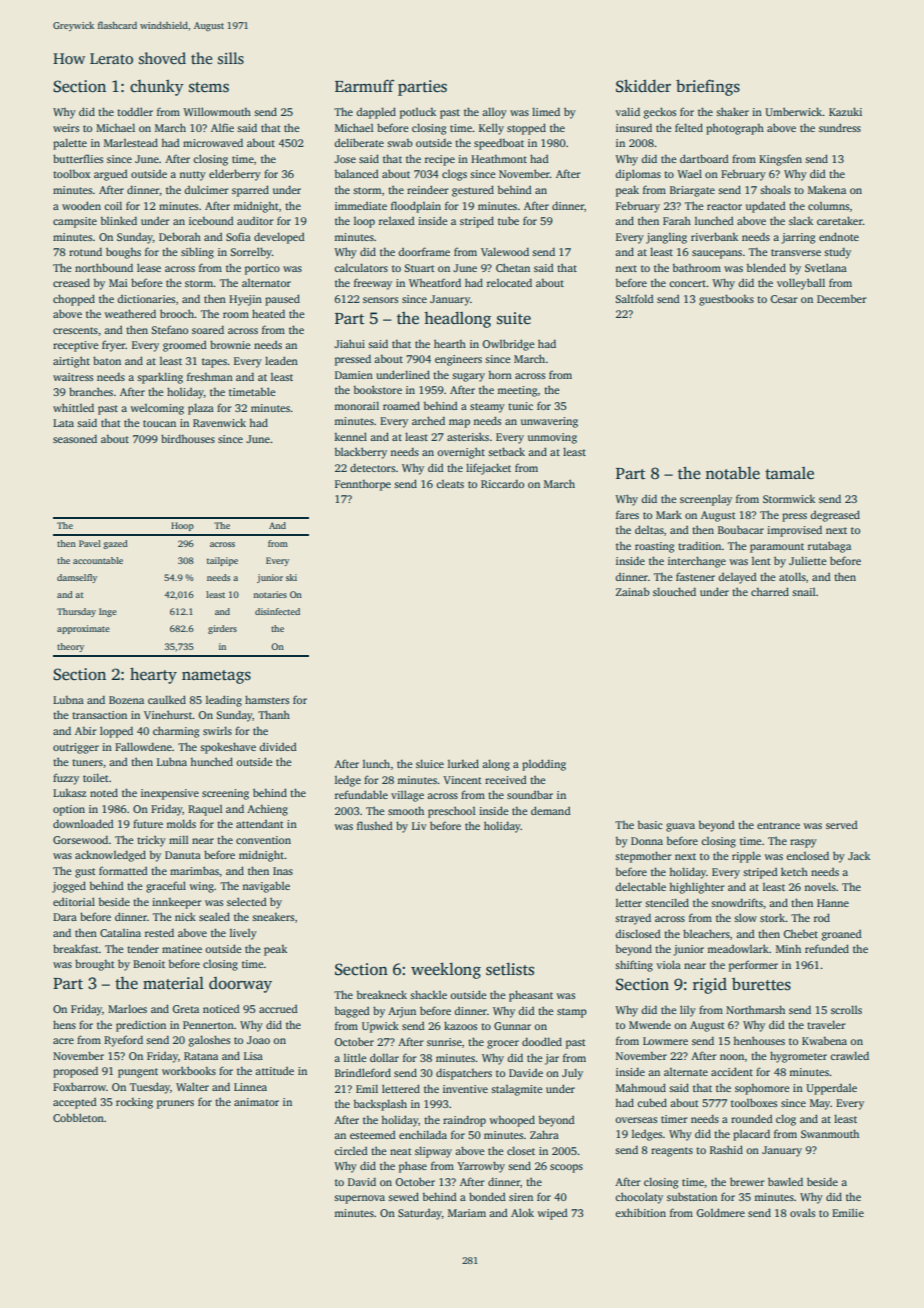 The image size is (924, 1308). Describe the element at coordinates (514, 318) in the screenshot. I see `suite` at that location.
